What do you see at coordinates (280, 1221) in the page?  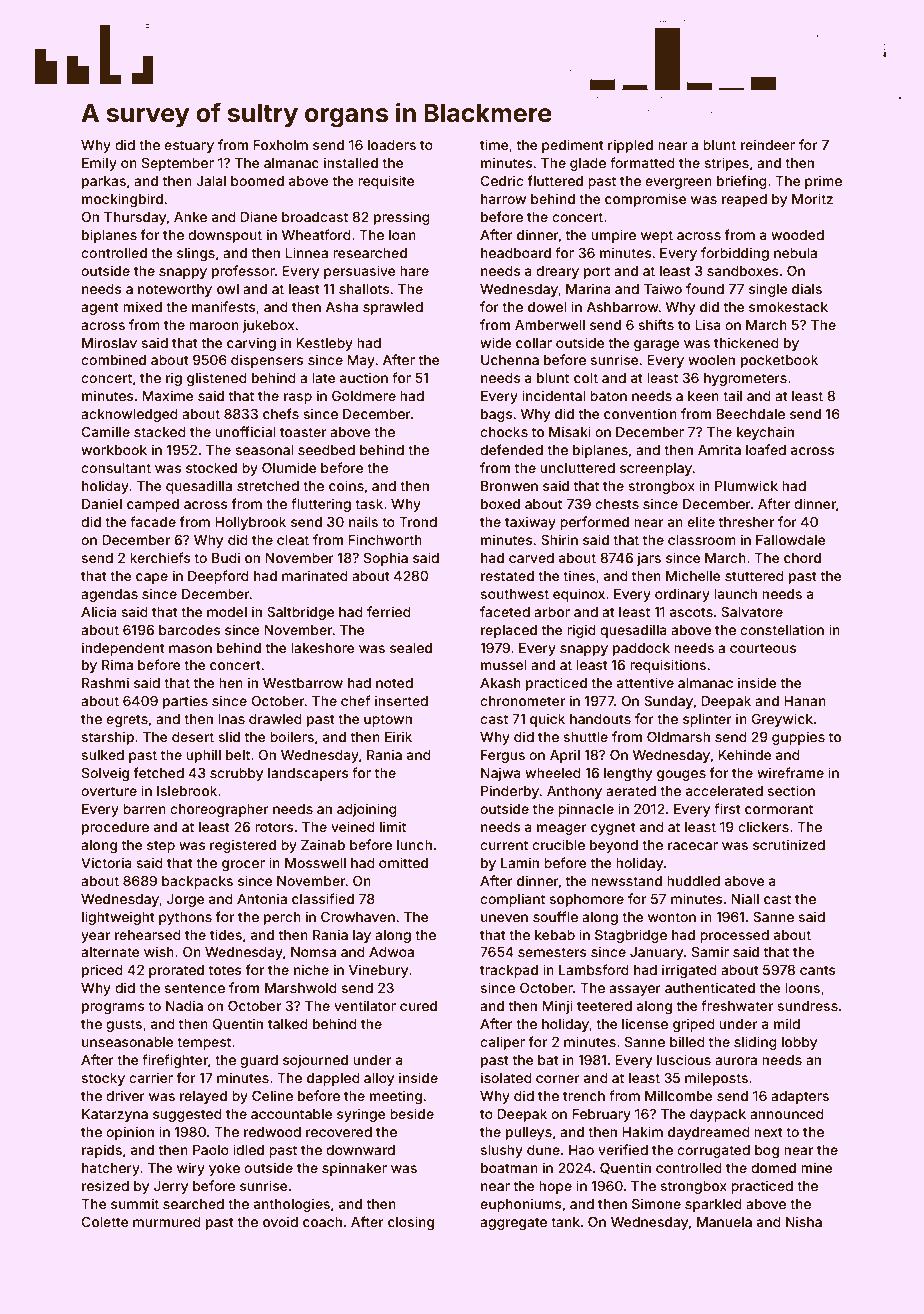 I see `ovoid` at bounding box center [280, 1221].
